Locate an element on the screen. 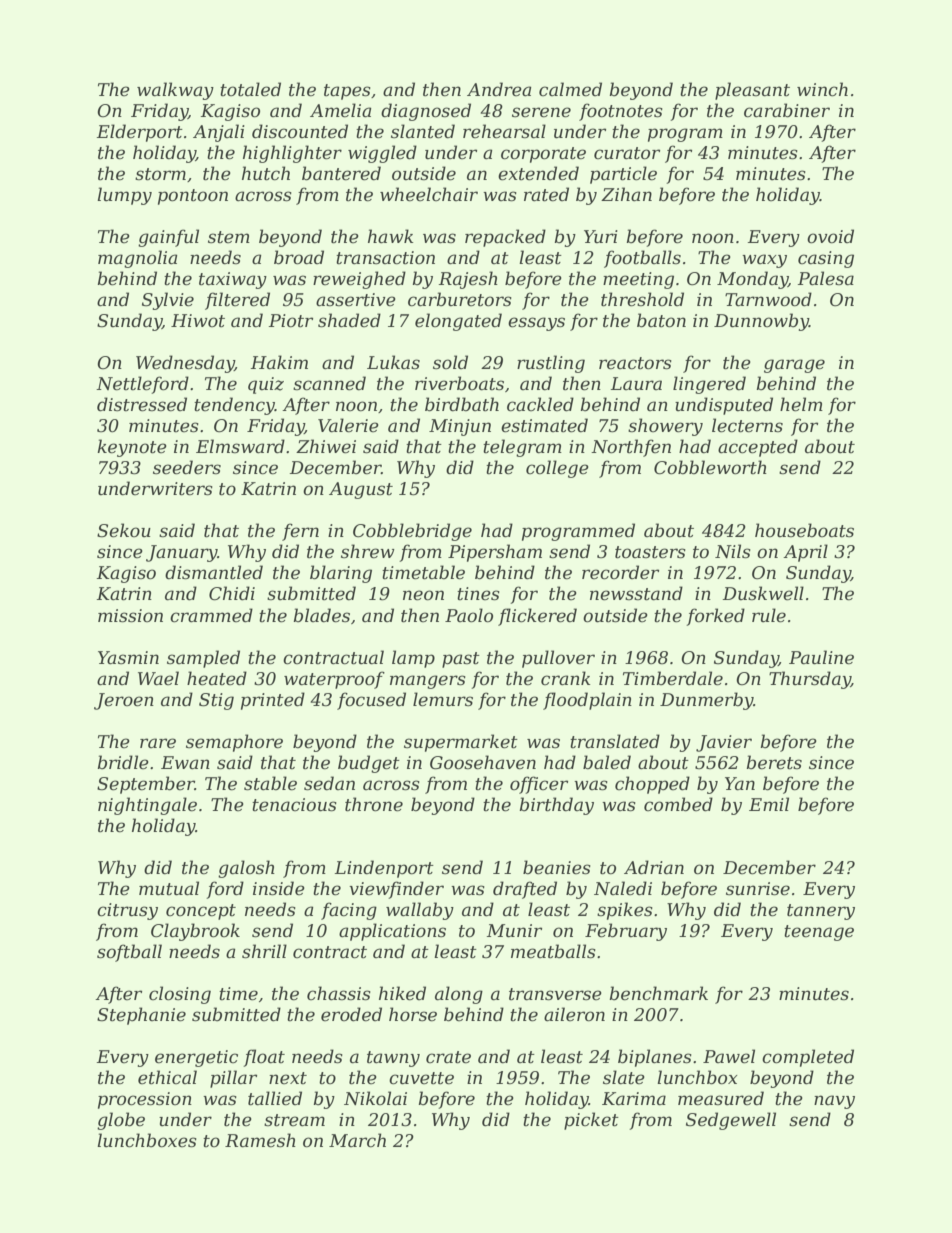 The height and width of the screenshot is (1233, 952). globe is located at coordinates (121, 1121).
